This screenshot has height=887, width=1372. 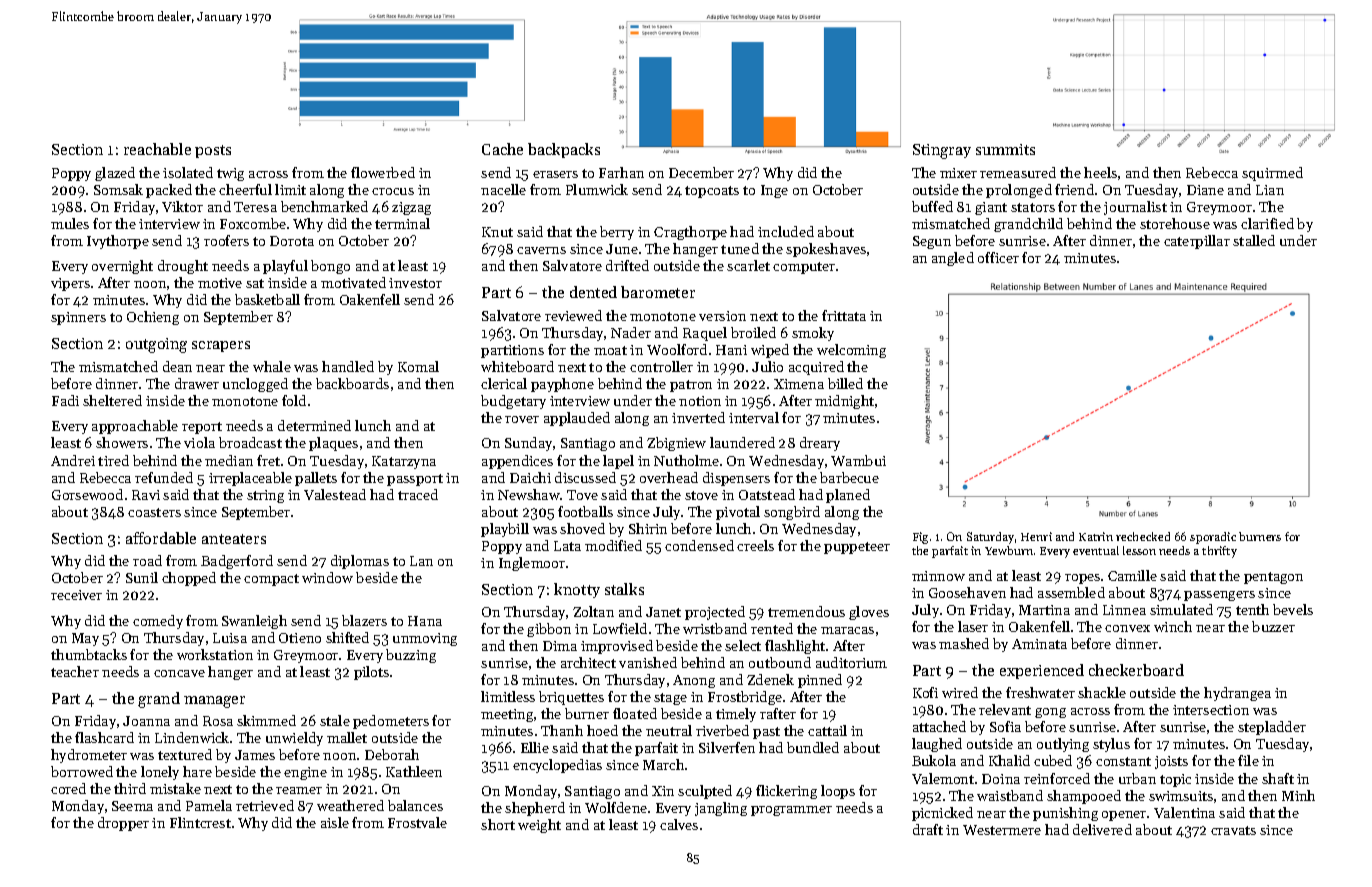 What do you see at coordinates (928, 829) in the screenshot?
I see `draft` at bounding box center [928, 829].
